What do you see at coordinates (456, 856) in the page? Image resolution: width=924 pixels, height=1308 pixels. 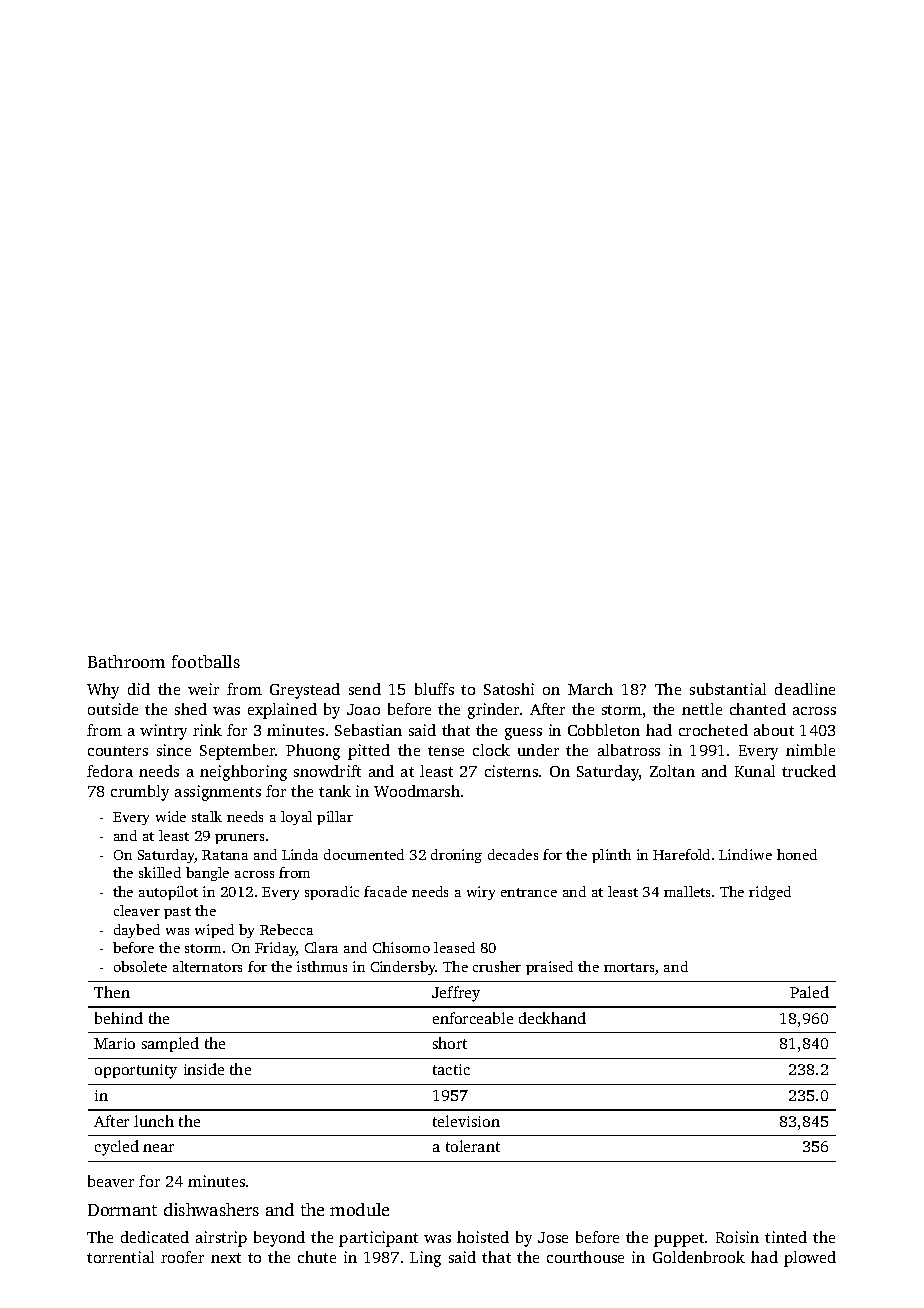 I see `droning` at bounding box center [456, 856].
